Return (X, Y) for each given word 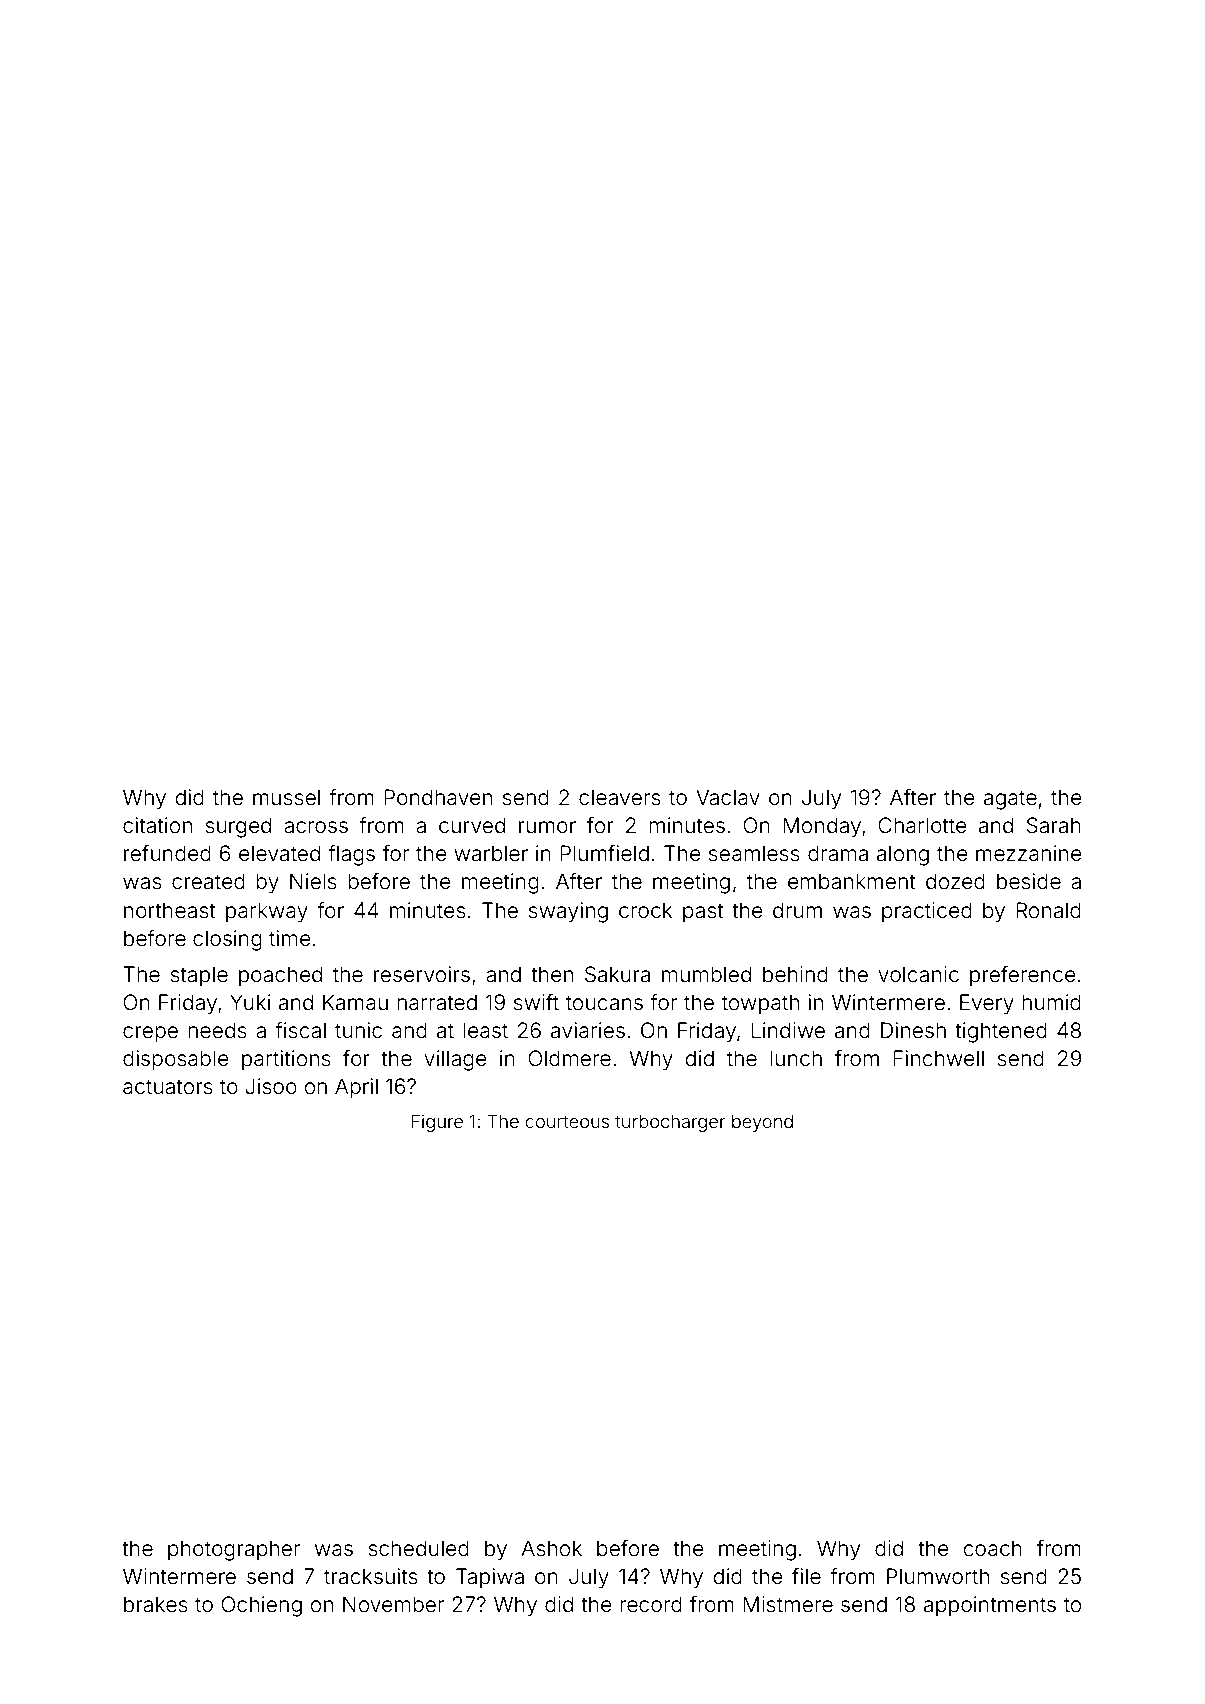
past (703, 913)
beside (1029, 881)
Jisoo (271, 1086)
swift (536, 1002)
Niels (313, 881)
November (393, 1604)
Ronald (1048, 910)
